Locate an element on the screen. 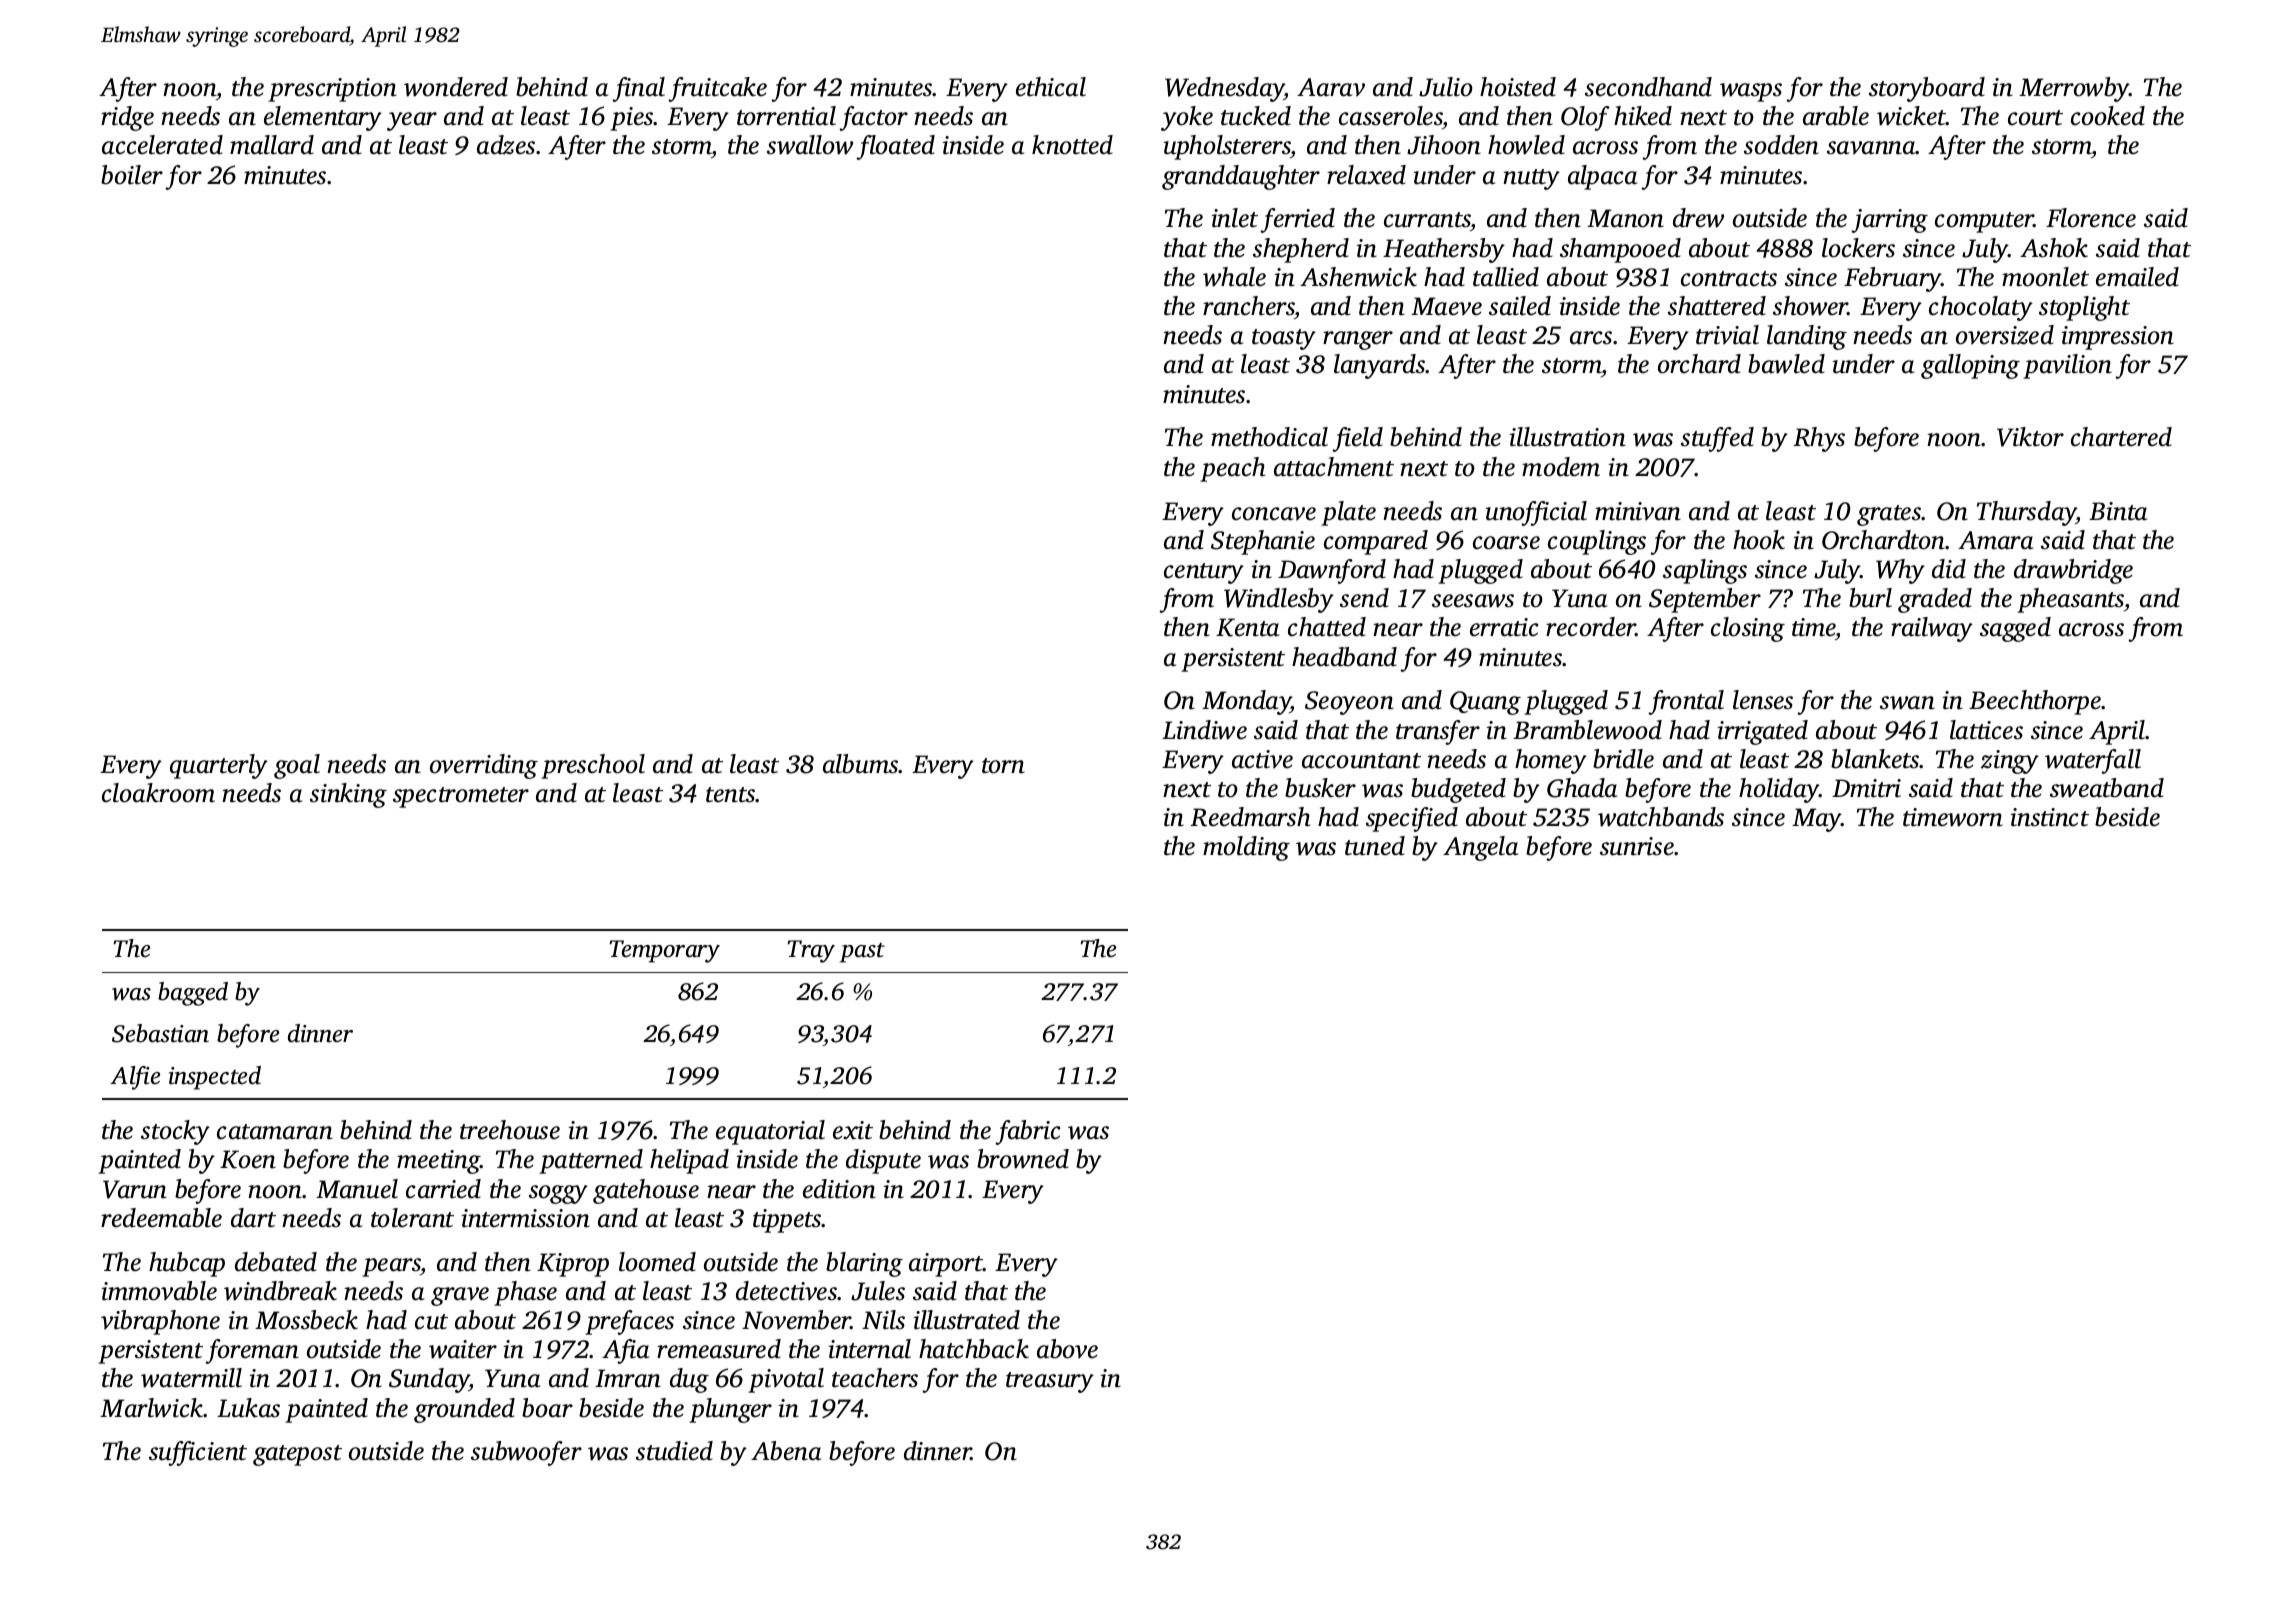 The height and width of the screenshot is (1620, 2292). Abena is located at coordinates (786, 1451).
